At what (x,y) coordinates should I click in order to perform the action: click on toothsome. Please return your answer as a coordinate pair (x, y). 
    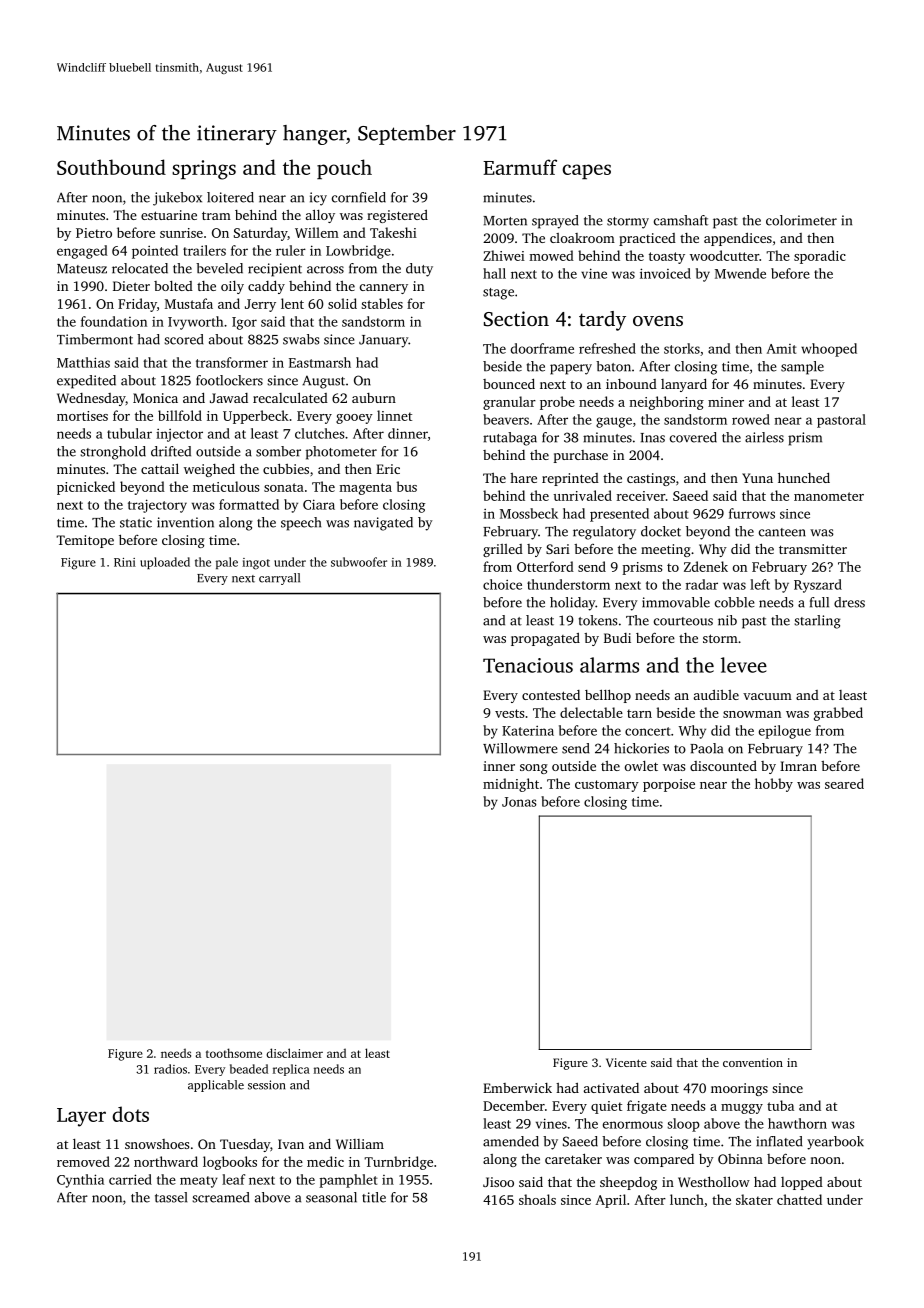
    Looking at the image, I should click on (234, 1053).
